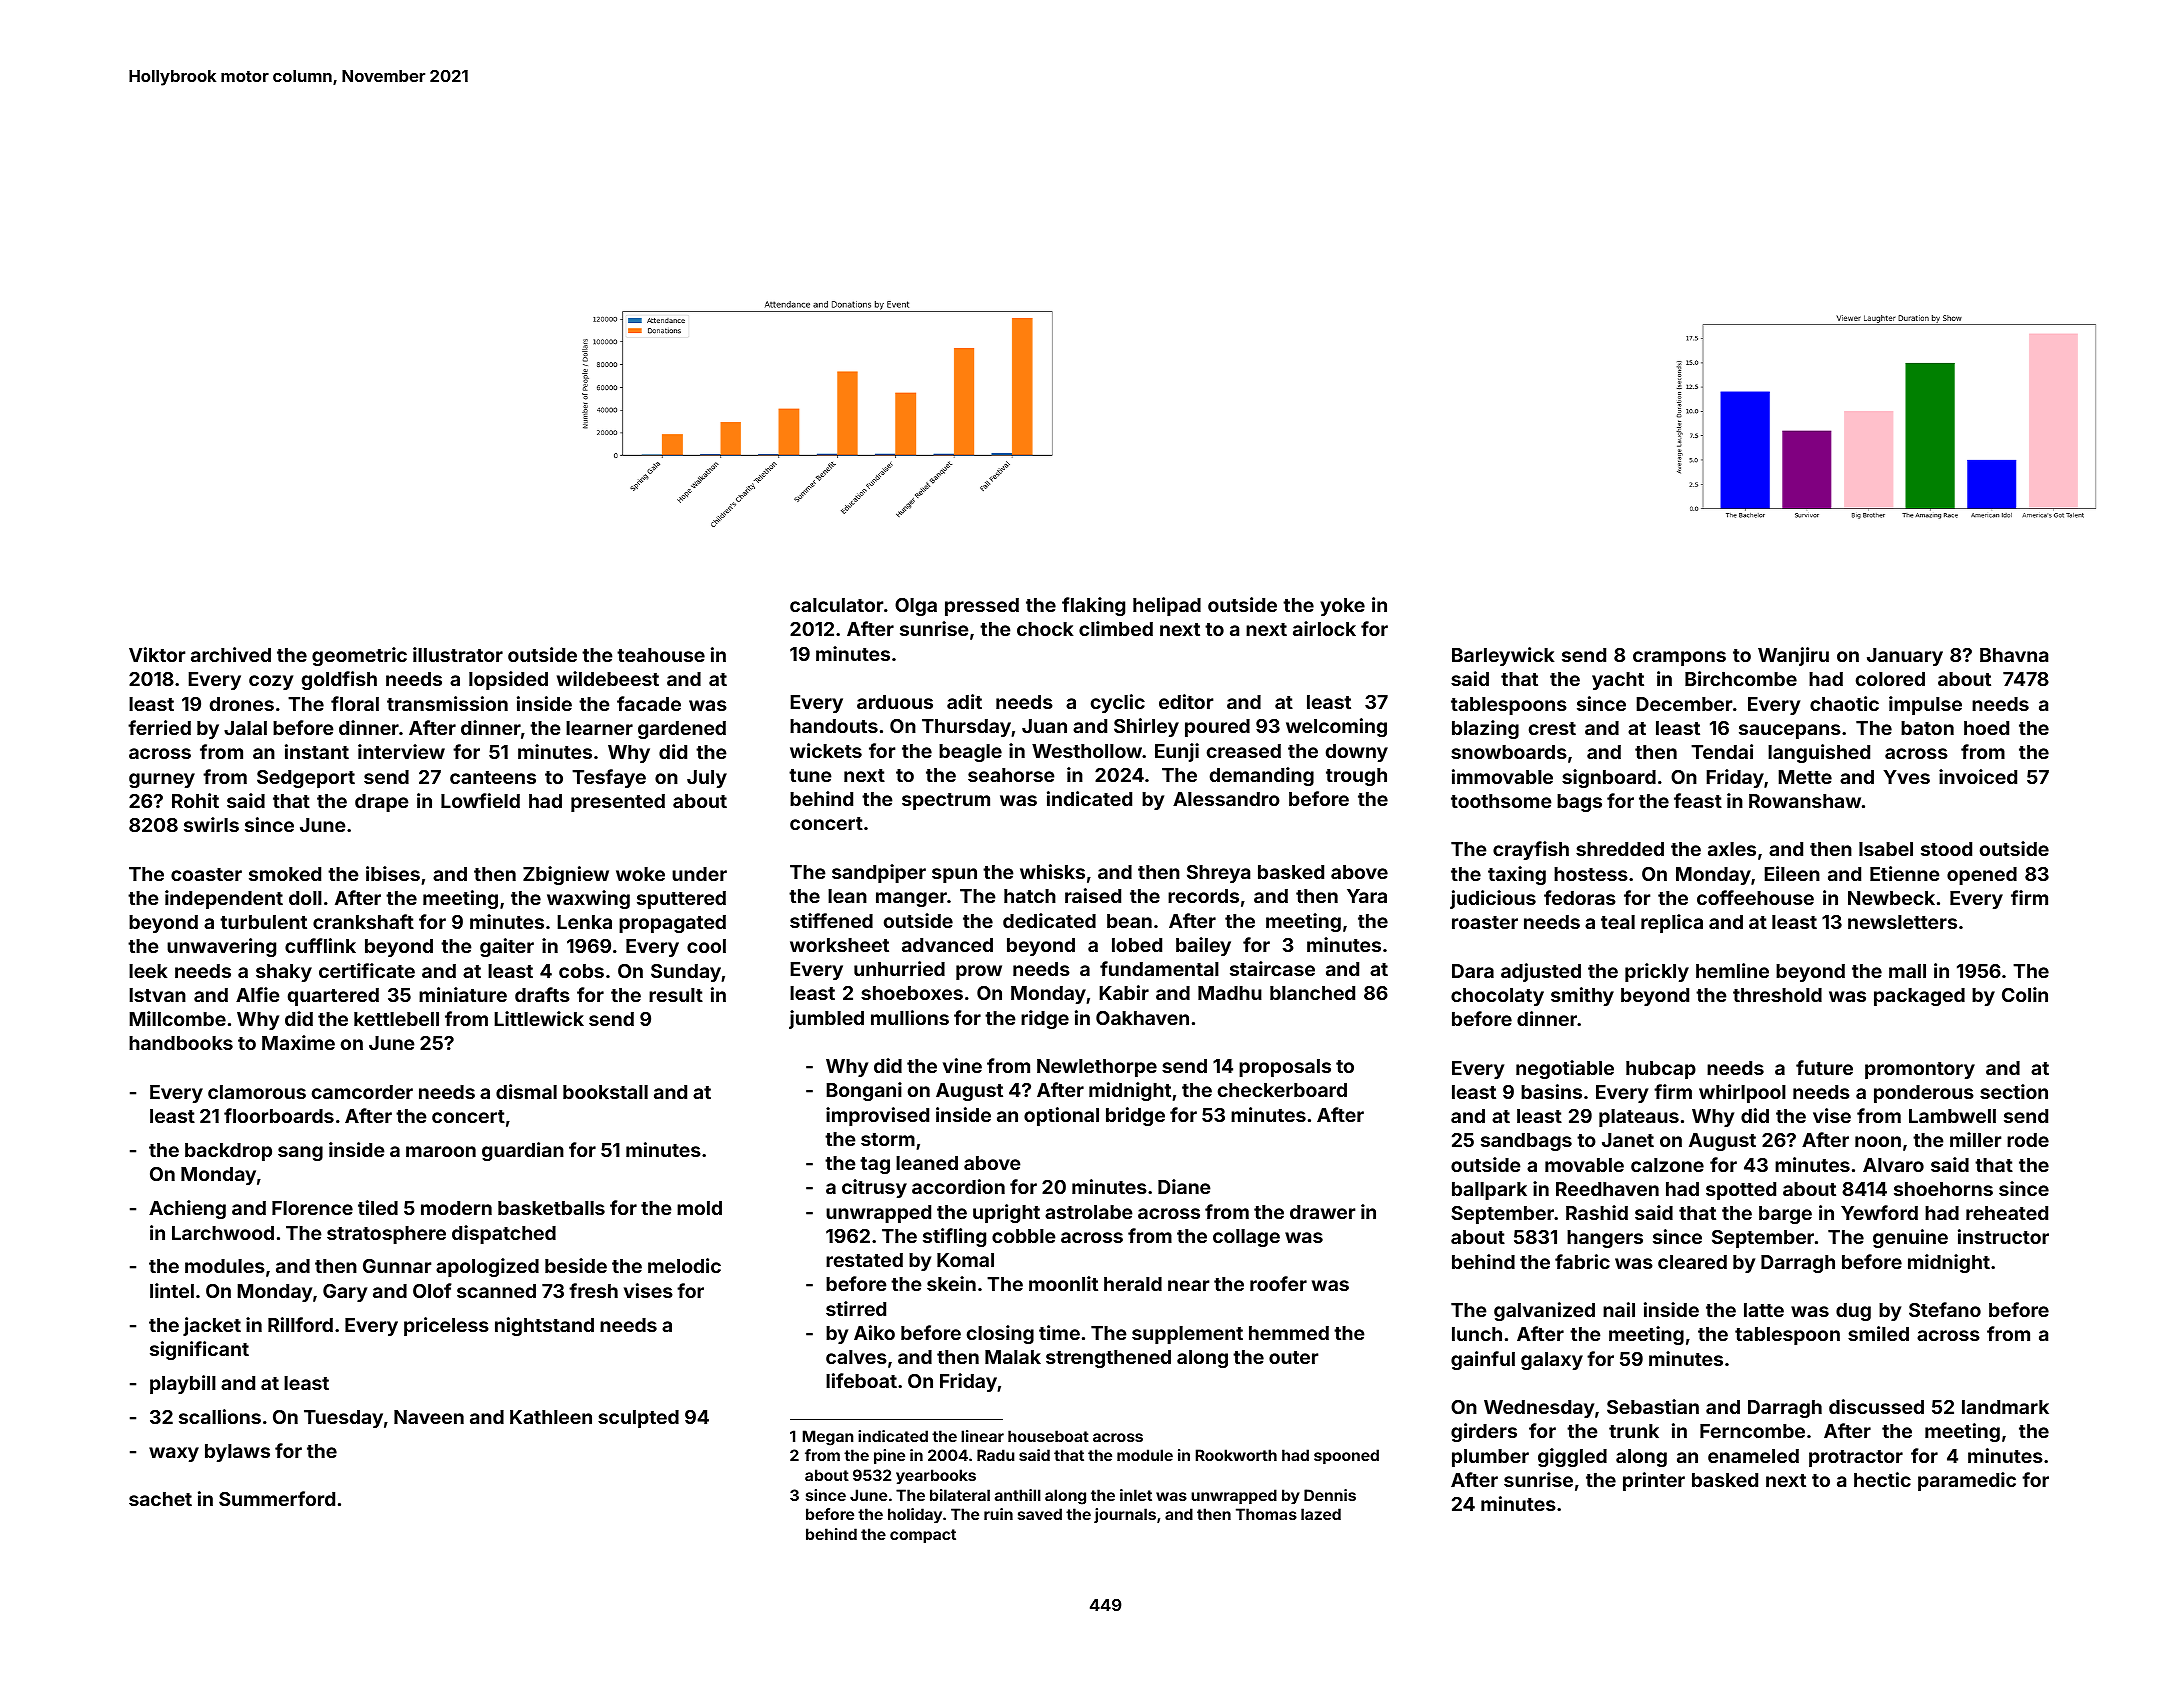 The height and width of the screenshot is (1683, 2178). Describe the element at coordinates (916, 607) in the screenshot. I see `Olga` at that location.
